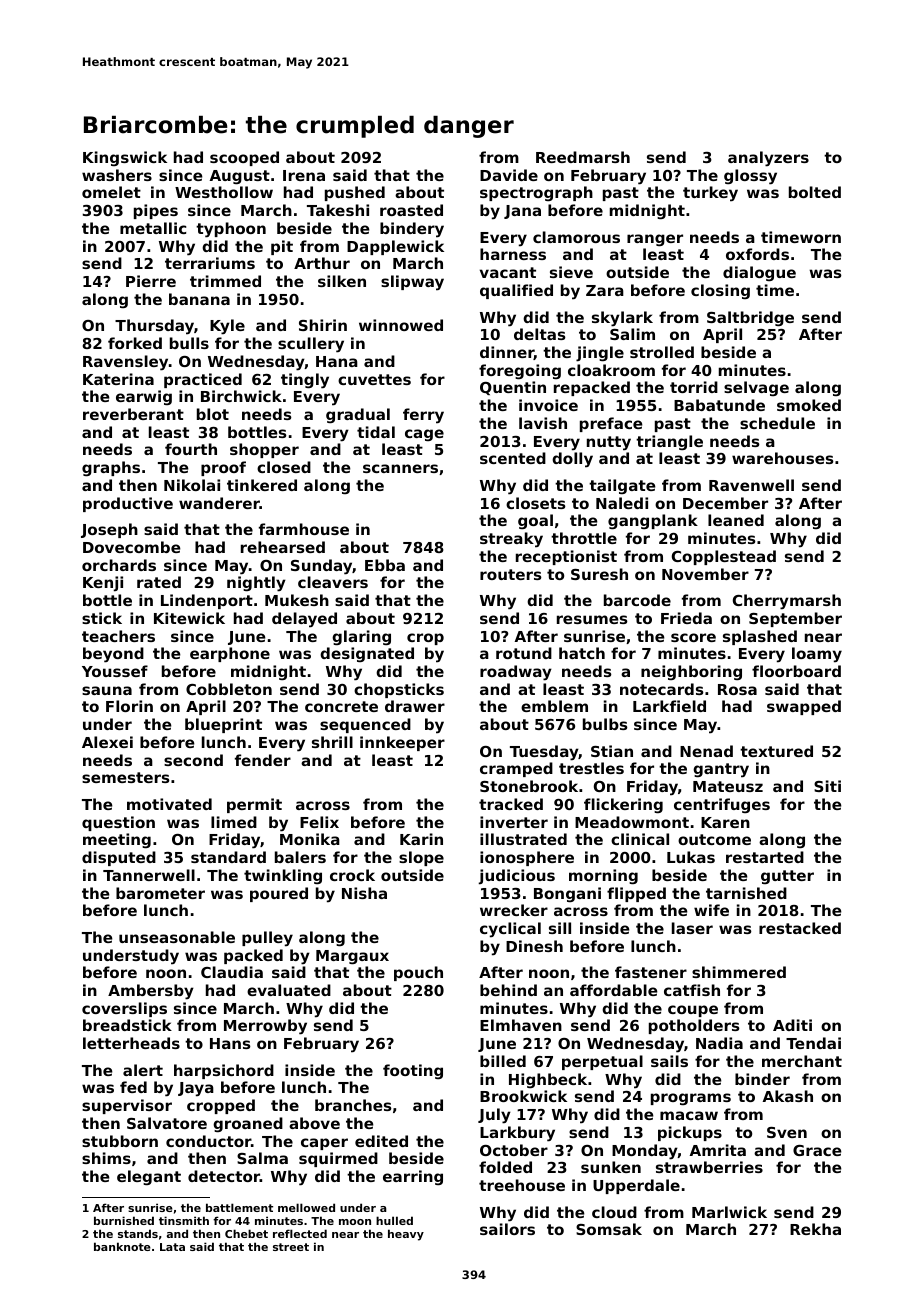 This image has width=924, height=1308. Describe the element at coordinates (507, 1229) in the image. I see `sailors` at that location.
